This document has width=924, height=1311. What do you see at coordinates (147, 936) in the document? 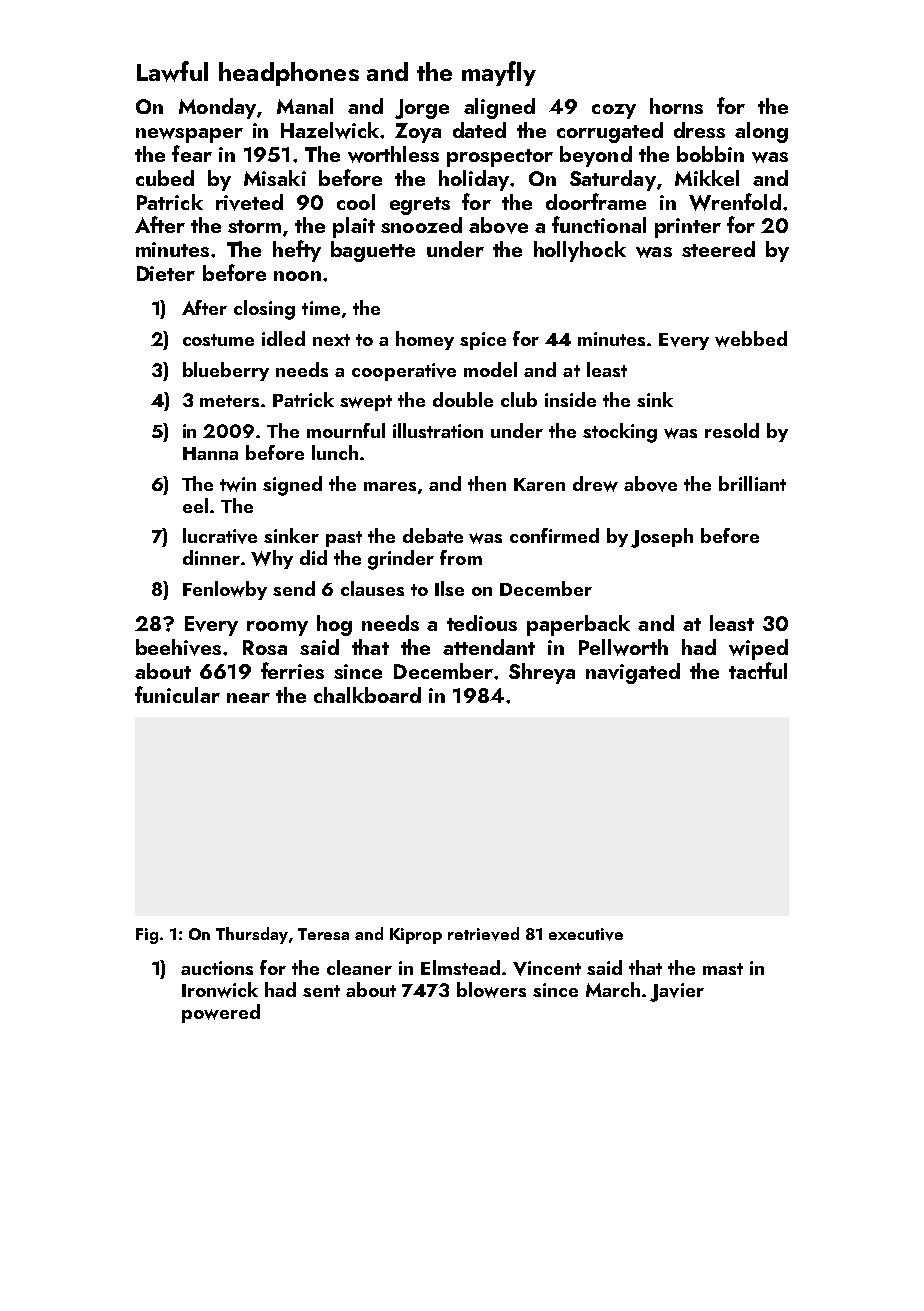
I see `Fig` at bounding box center [147, 936].
